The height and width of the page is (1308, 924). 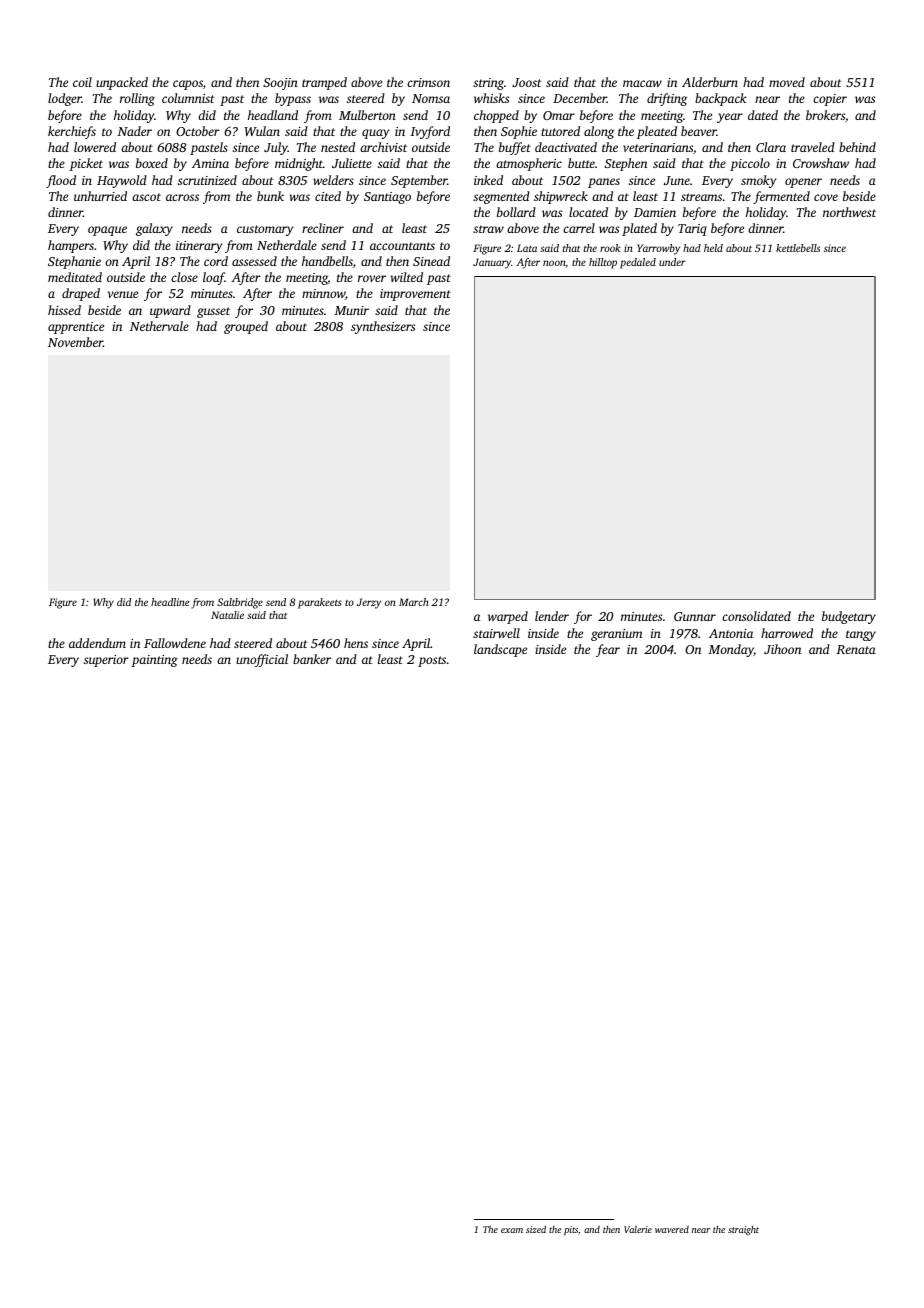 What do you see at coordinates (188, 85) in the page?
I see `capos` at bounding box center [188, 85].
